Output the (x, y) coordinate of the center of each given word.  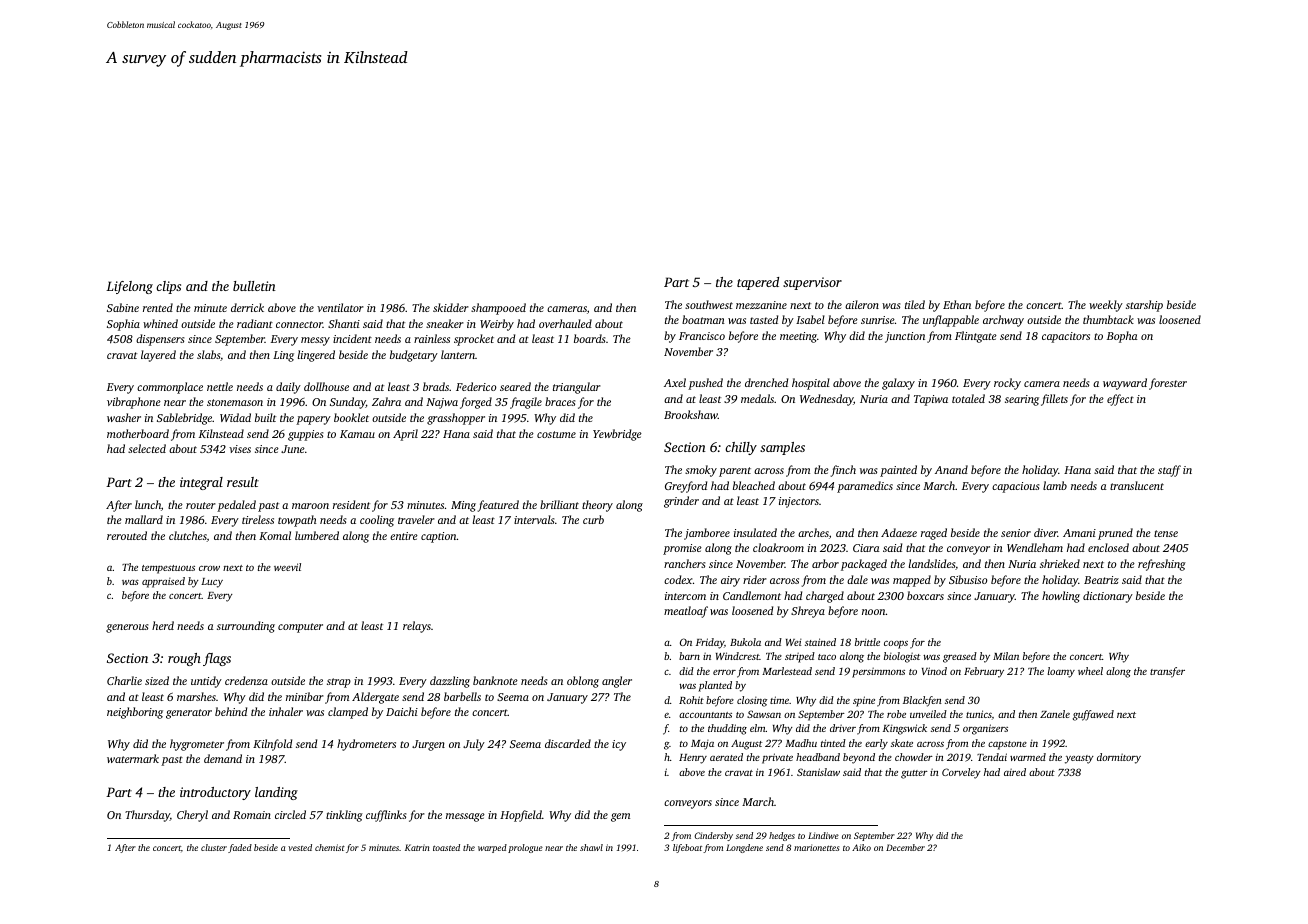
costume (556, 434)
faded (240, 848)
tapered (758, 283)
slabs (208, 354)
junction (905, 337)
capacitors (1066, 337)
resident (351, 504)
